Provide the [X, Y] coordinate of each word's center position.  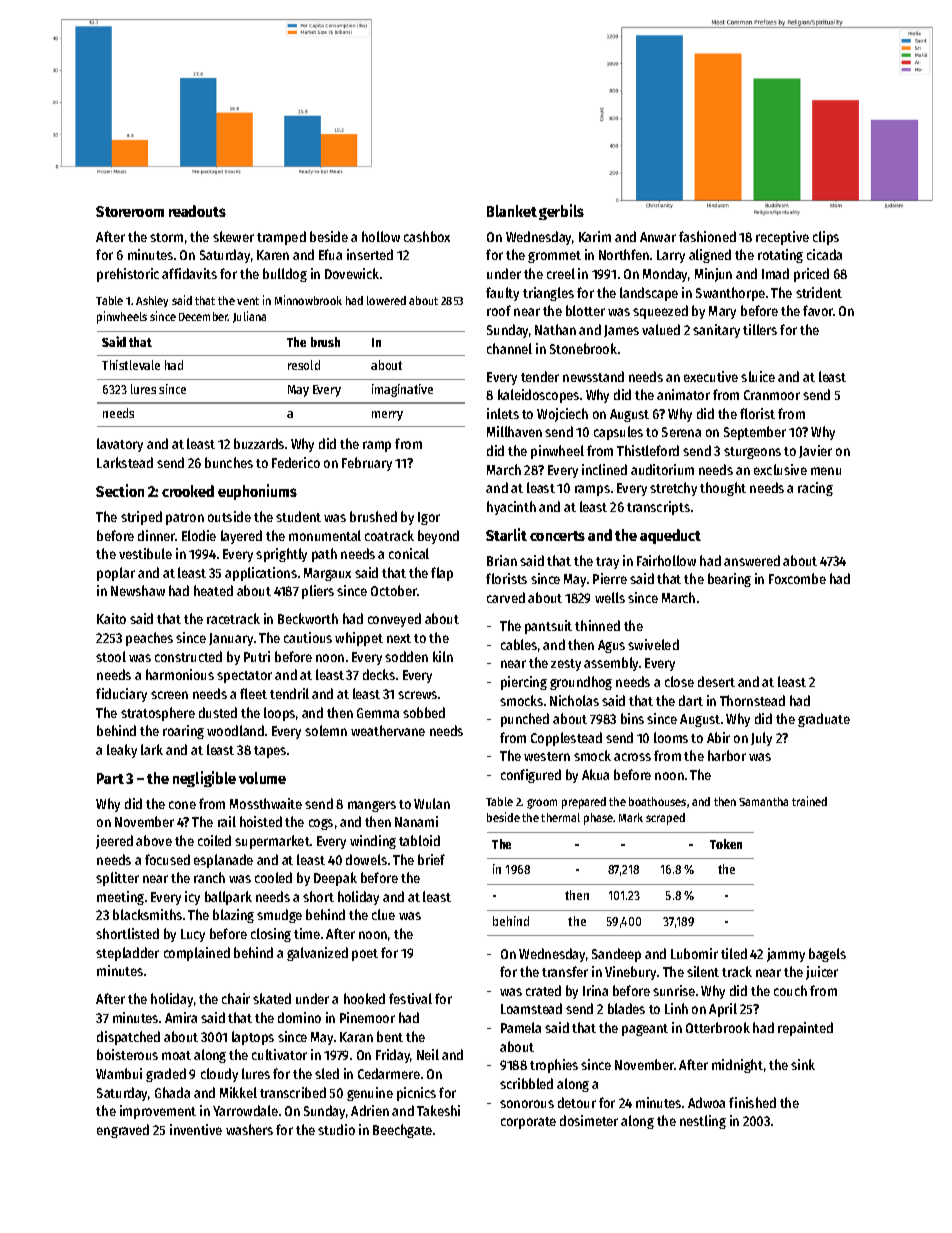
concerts [557, 536]
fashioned [707, 236]
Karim [595, 236]
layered [241, 537]
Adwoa [706, 1102]
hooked [364, 998]
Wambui [119, 1073]
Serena [681, 432]
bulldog [285, 275]
